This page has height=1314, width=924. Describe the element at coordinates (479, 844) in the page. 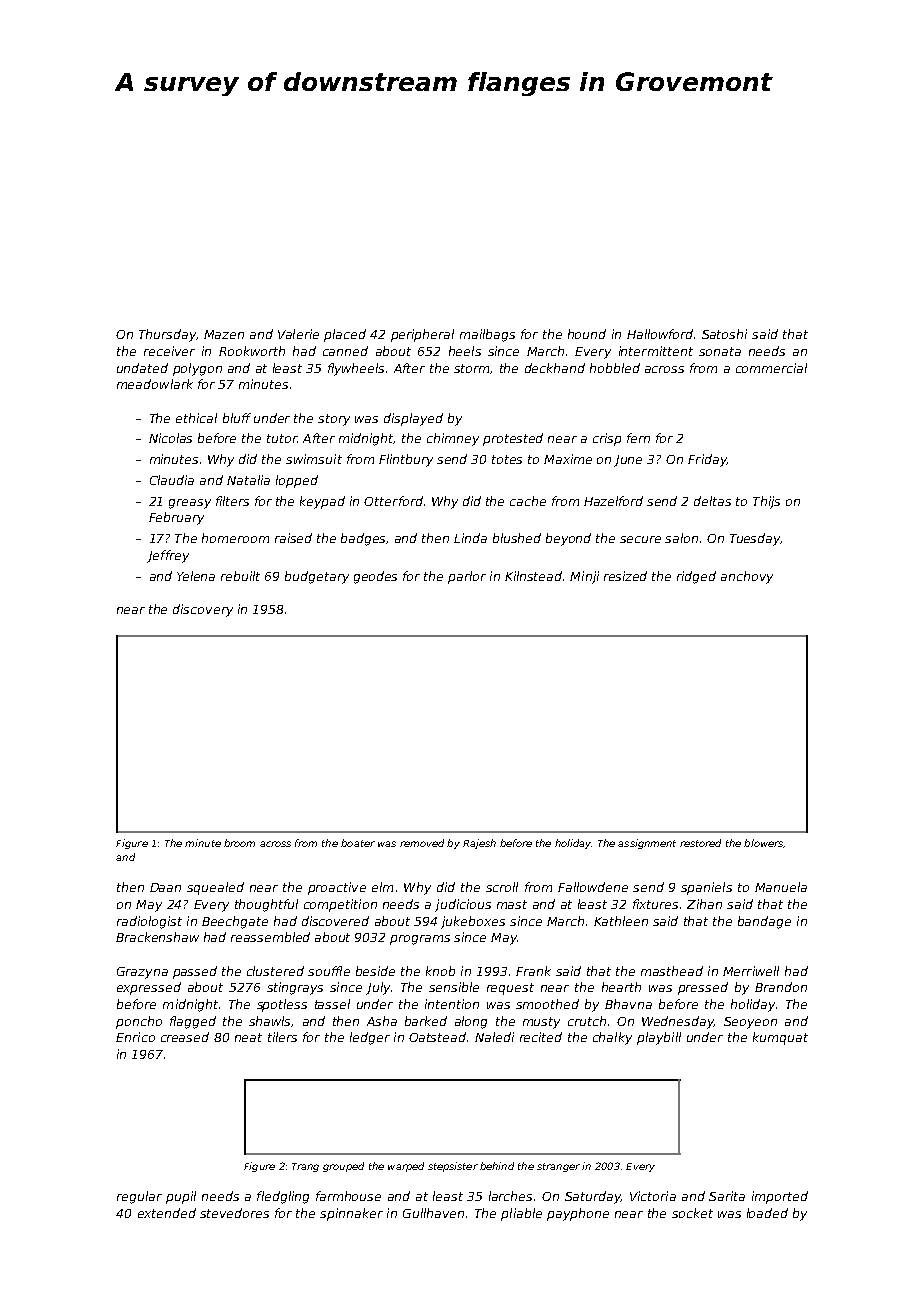

I see `Rajesh` at that location.
